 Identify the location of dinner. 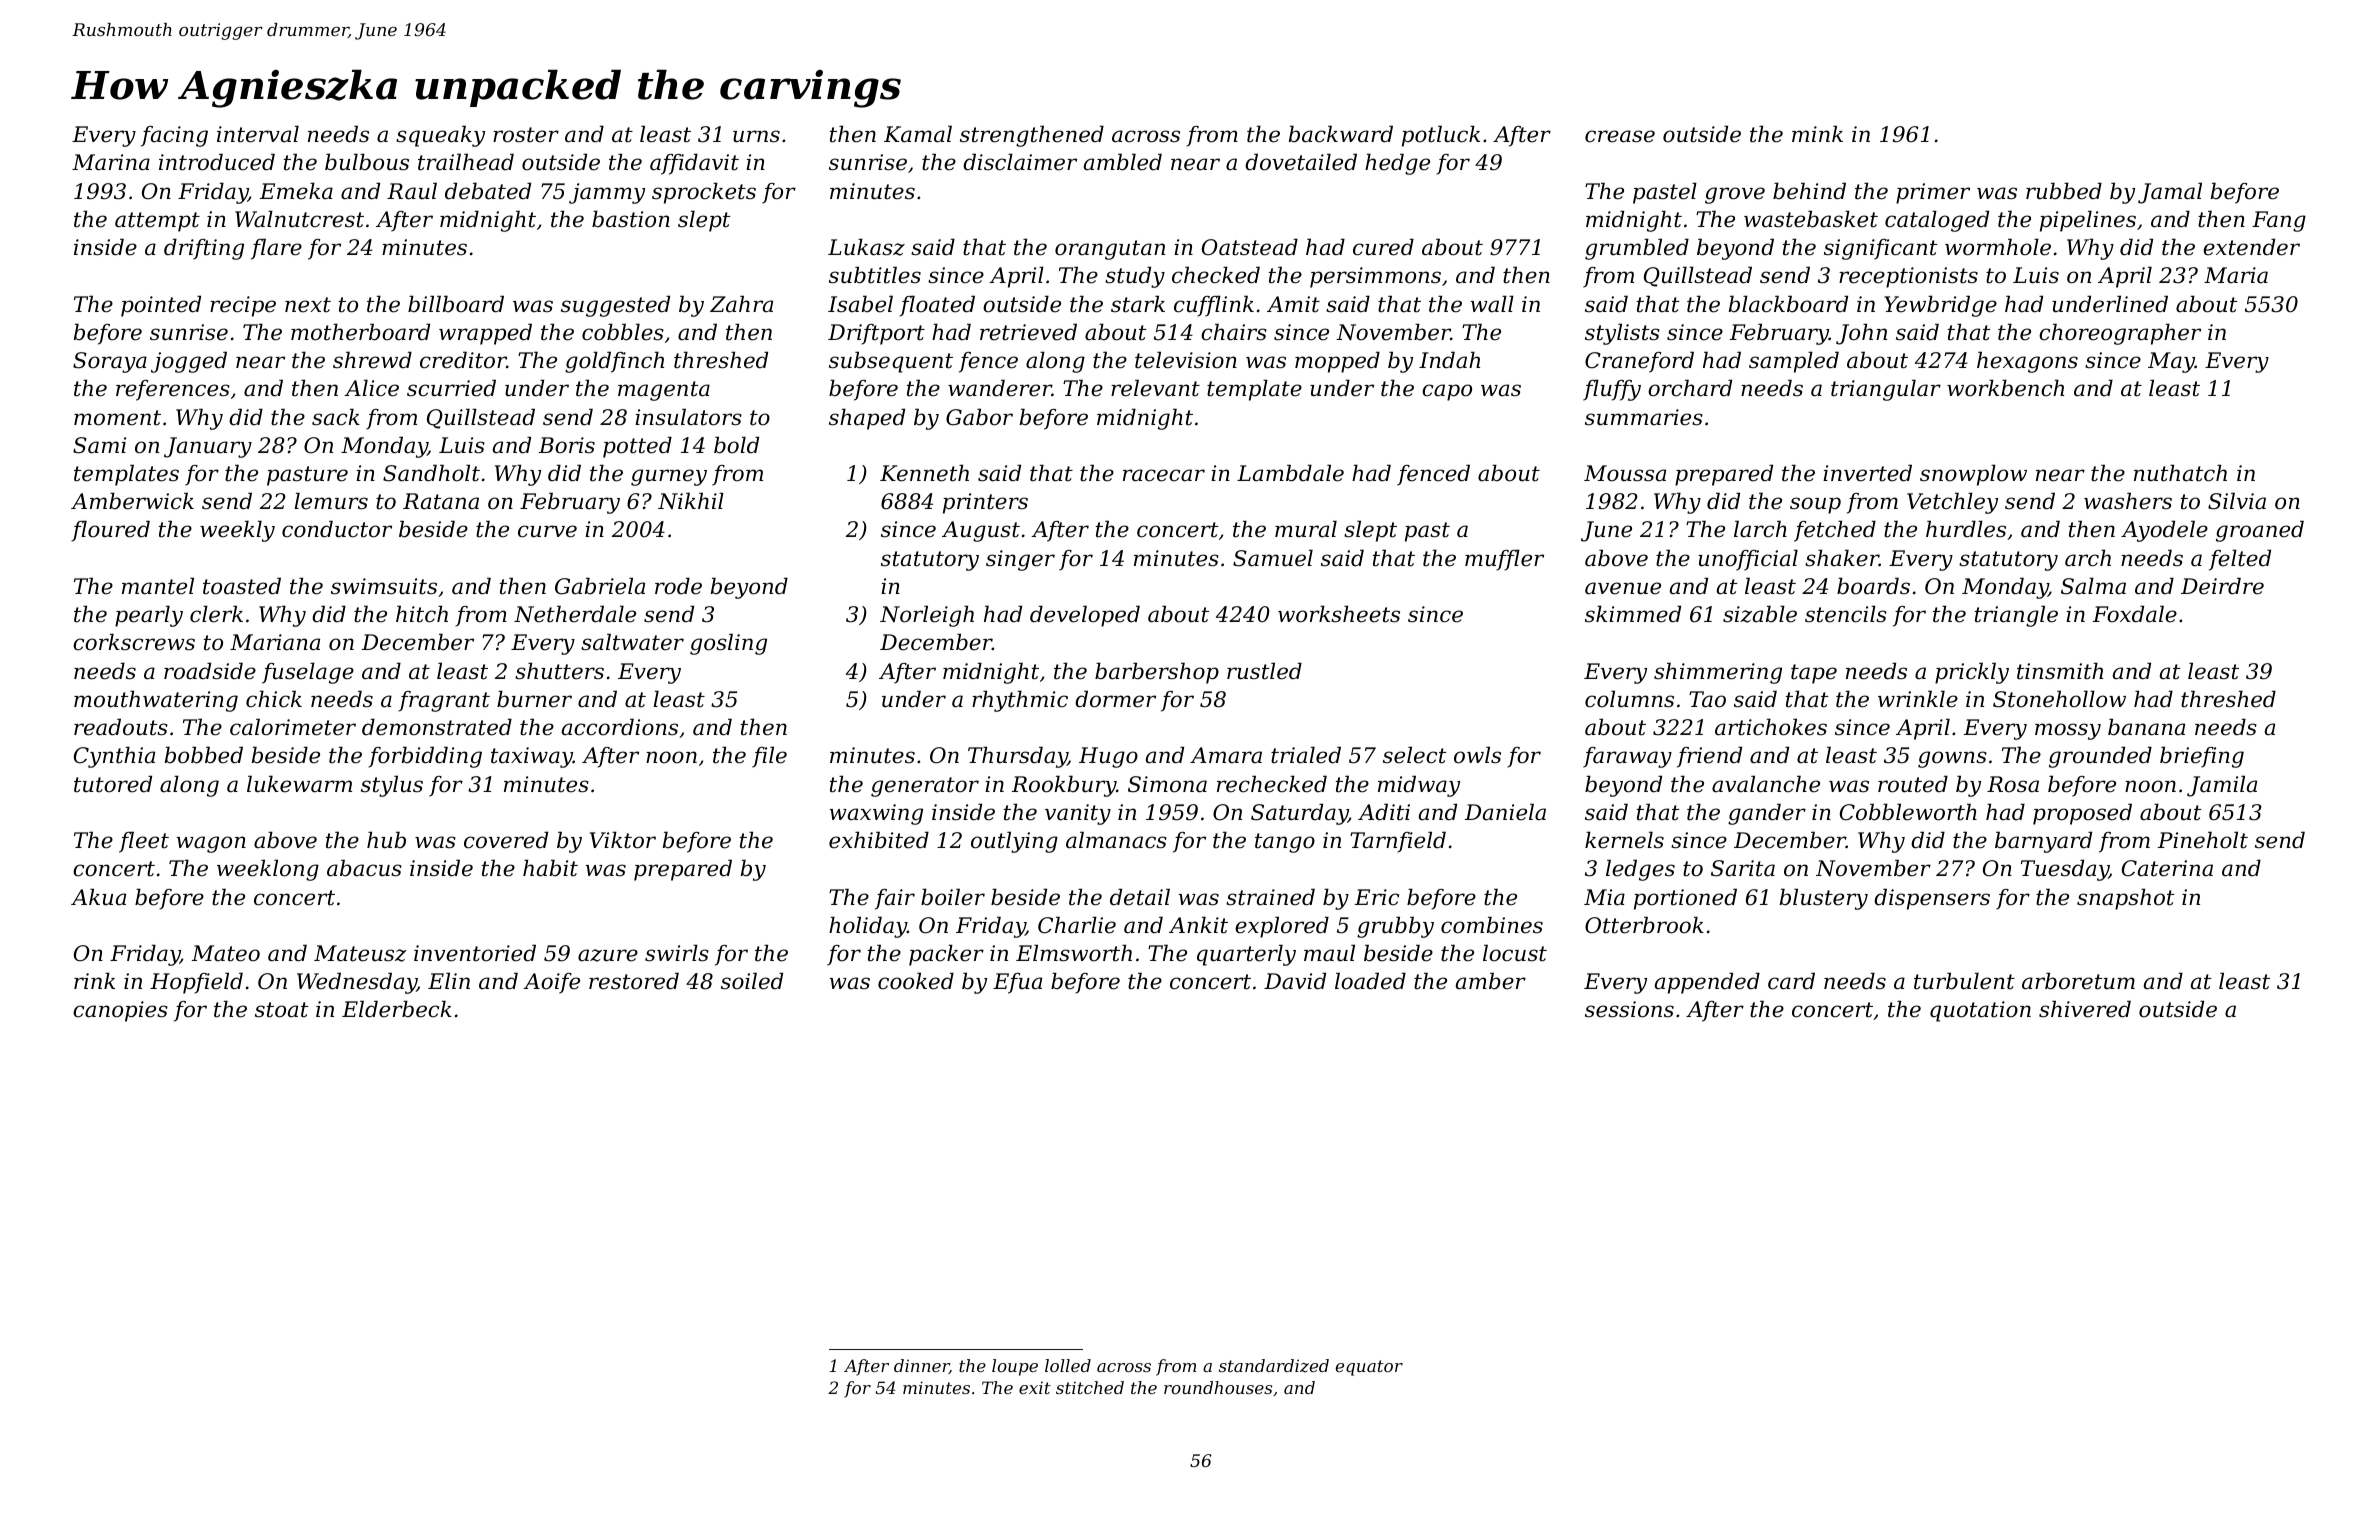
(921, 1366).
